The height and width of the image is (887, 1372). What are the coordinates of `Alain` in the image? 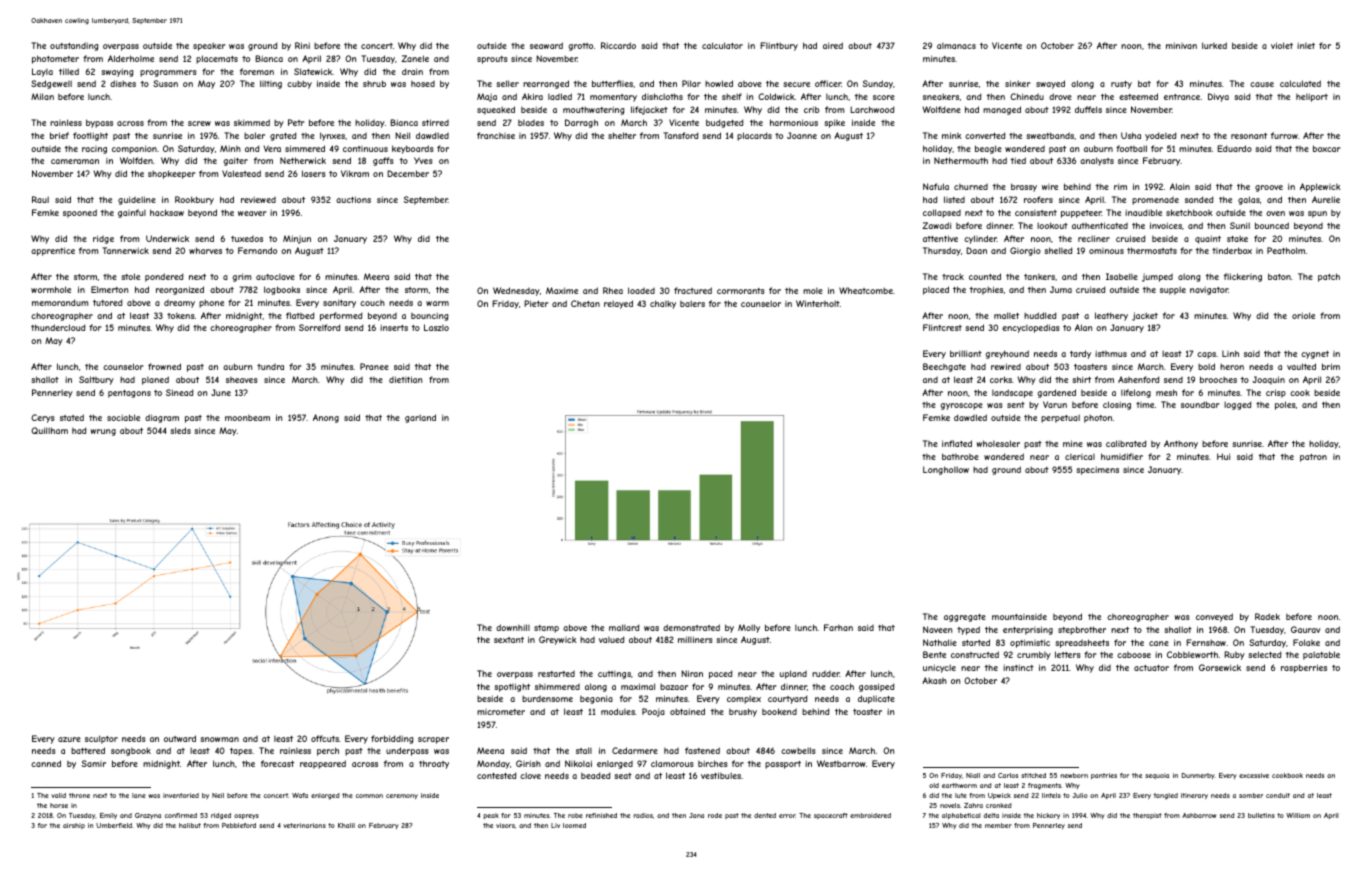 It's located at (1180, 186).
